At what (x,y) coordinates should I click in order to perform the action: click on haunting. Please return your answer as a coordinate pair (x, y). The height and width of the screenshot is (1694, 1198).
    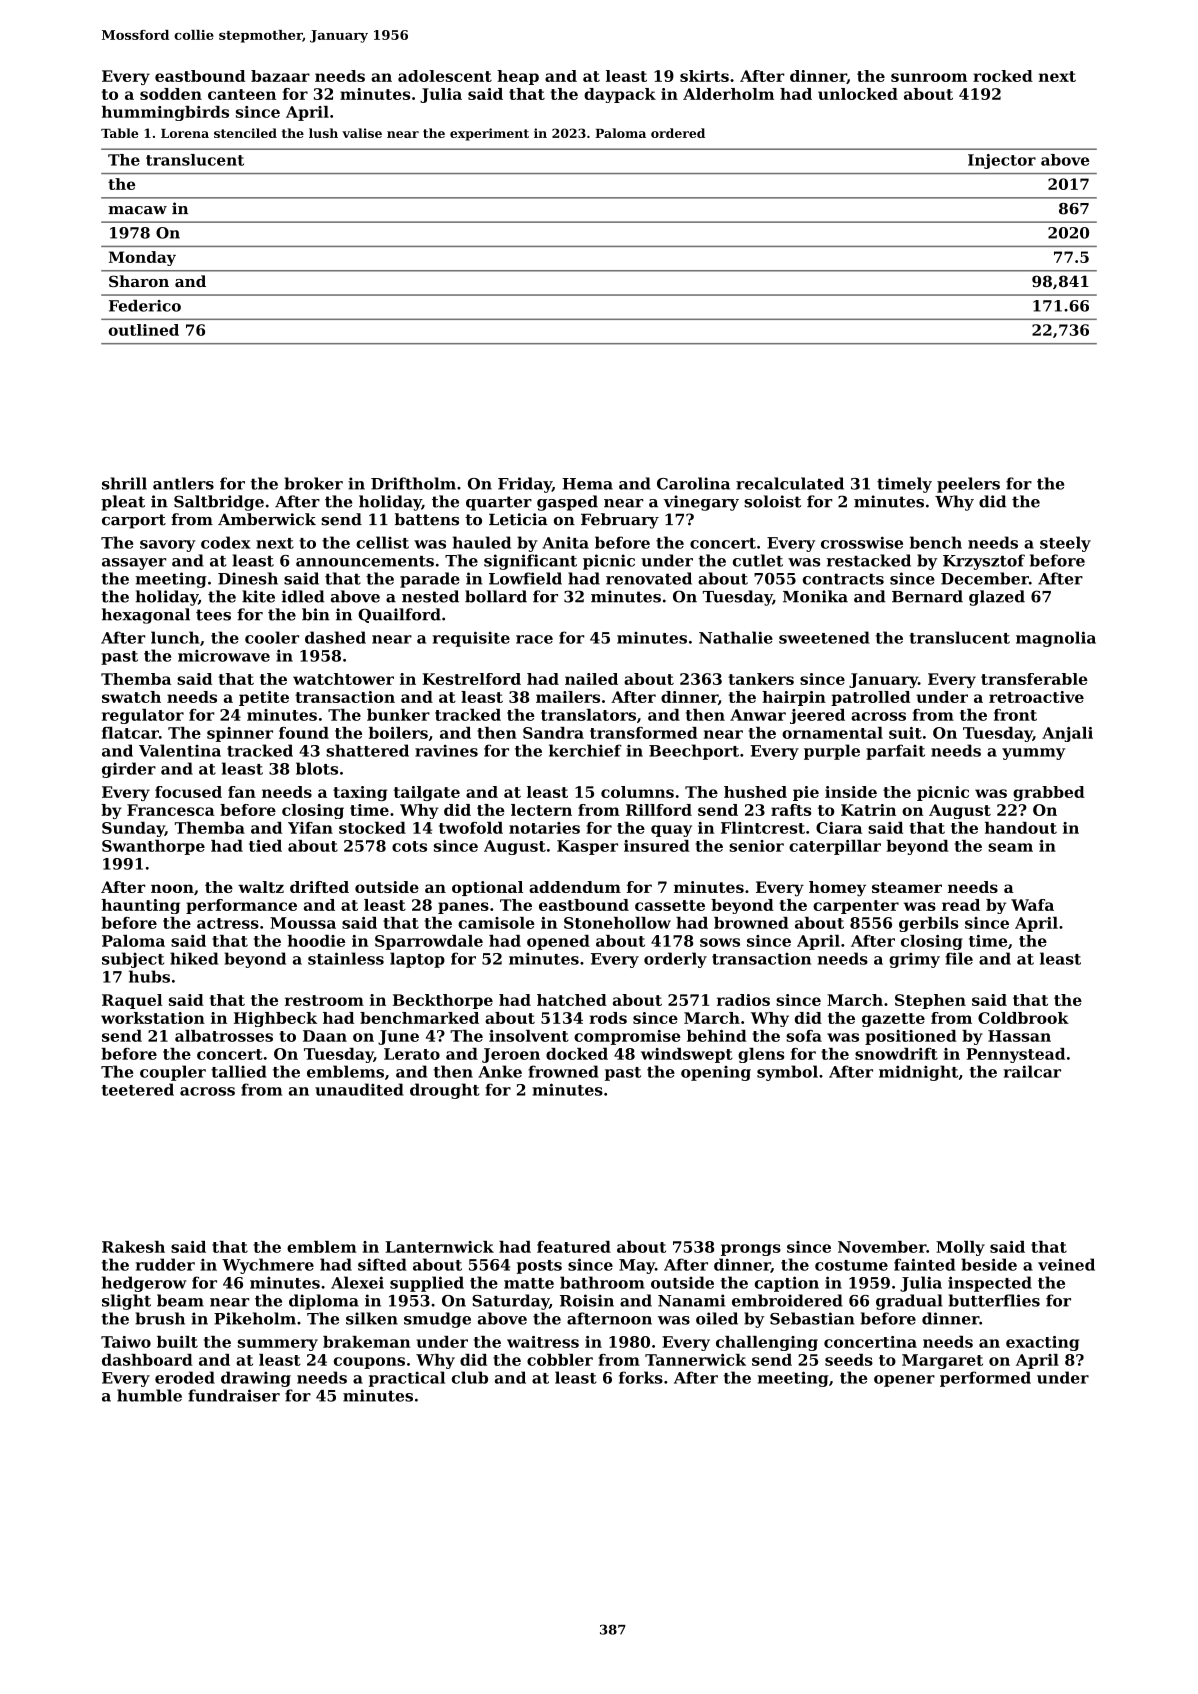
    Looking at the image, I should click on (141, 906).
